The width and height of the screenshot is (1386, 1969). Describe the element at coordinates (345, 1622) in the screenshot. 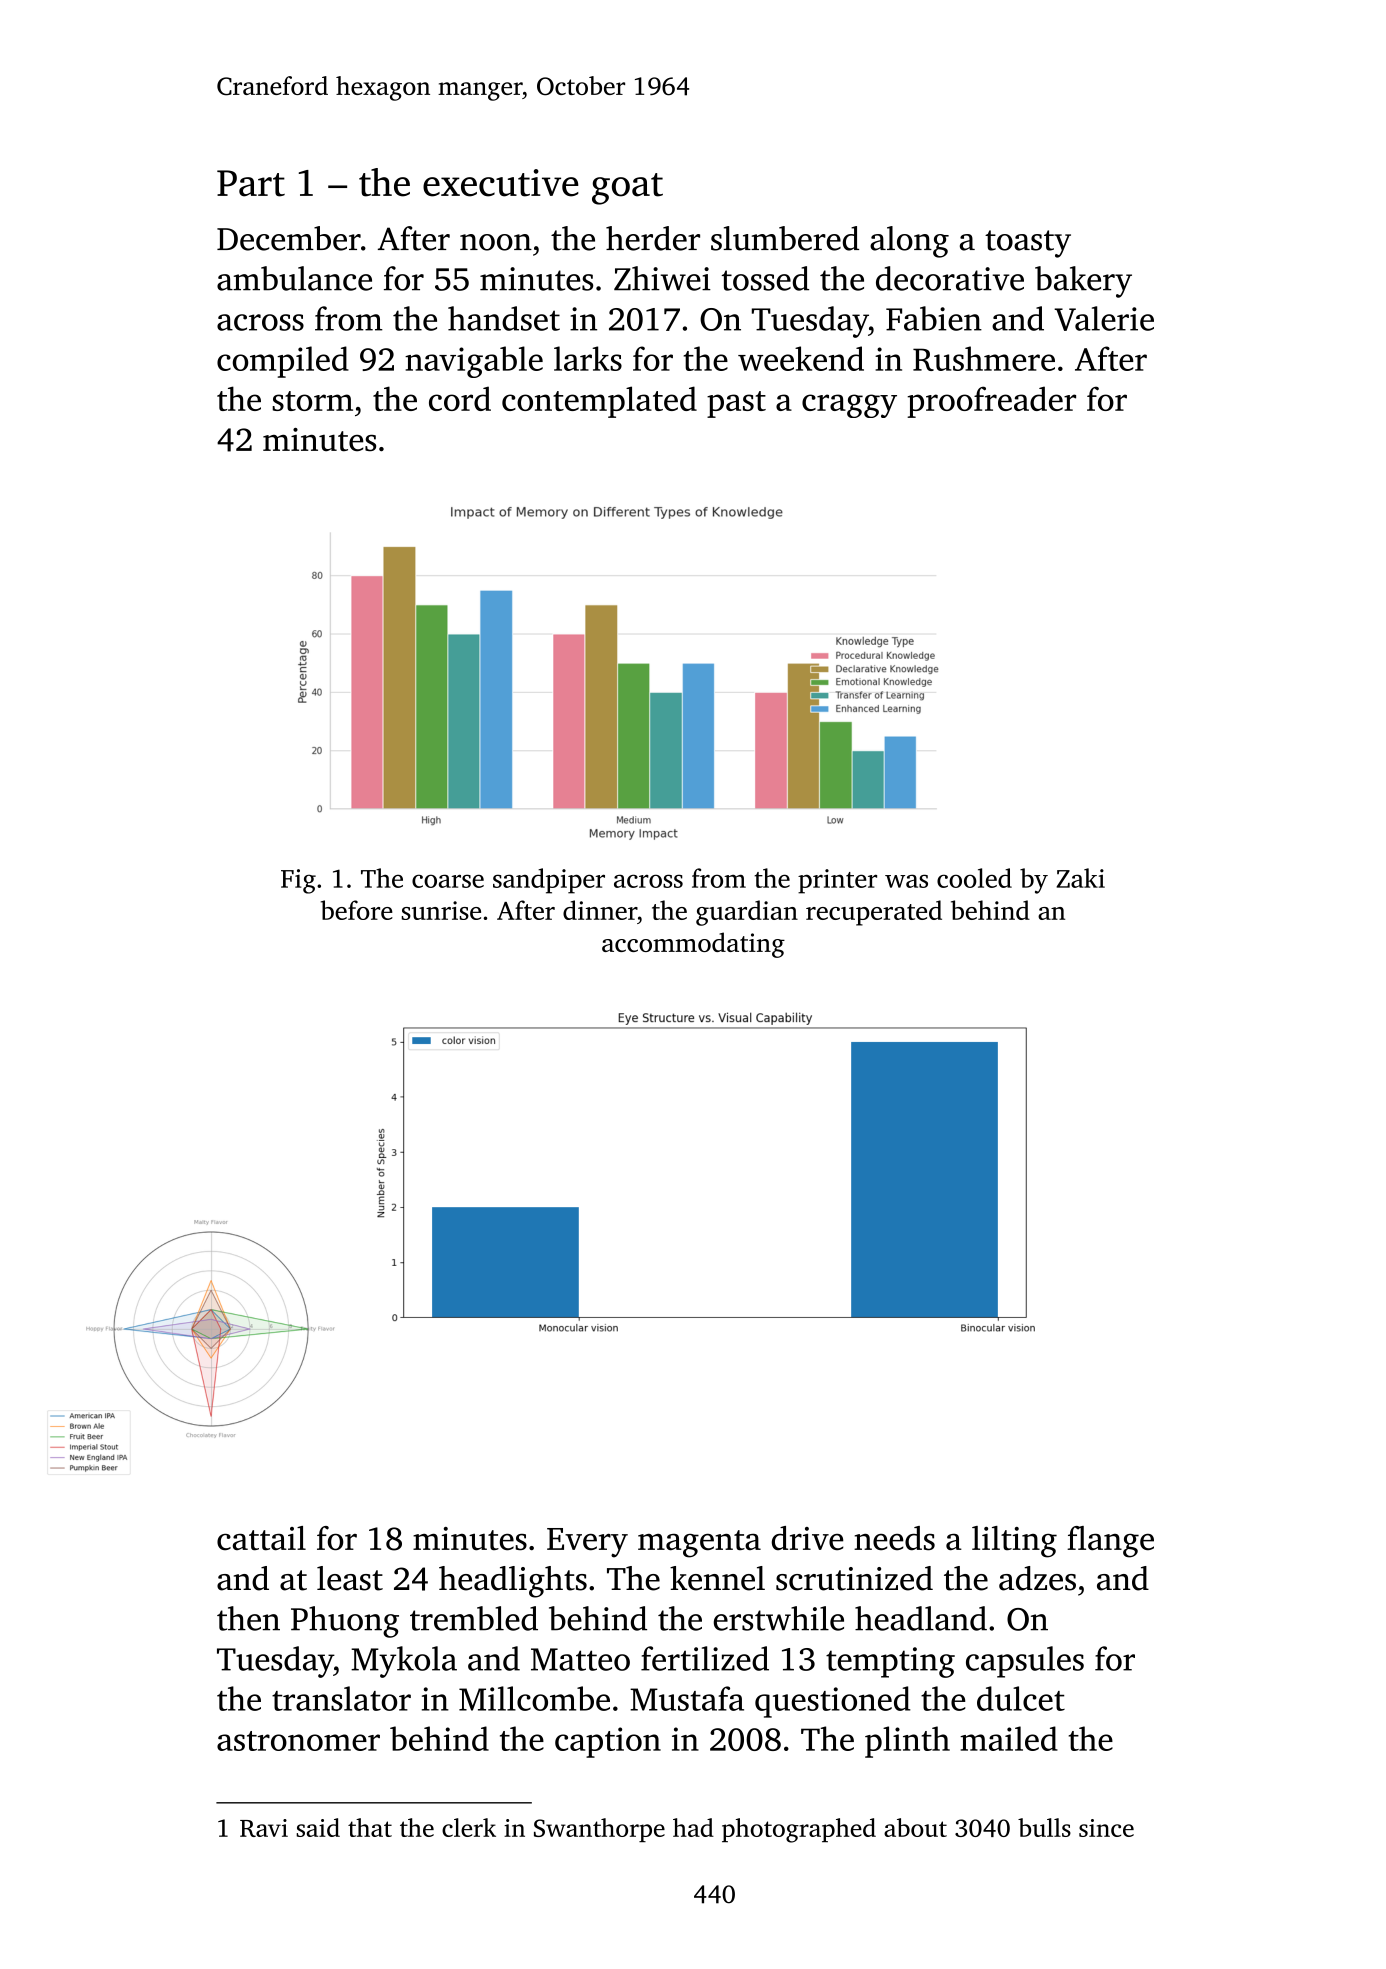

I see `Phuong` at that location.
